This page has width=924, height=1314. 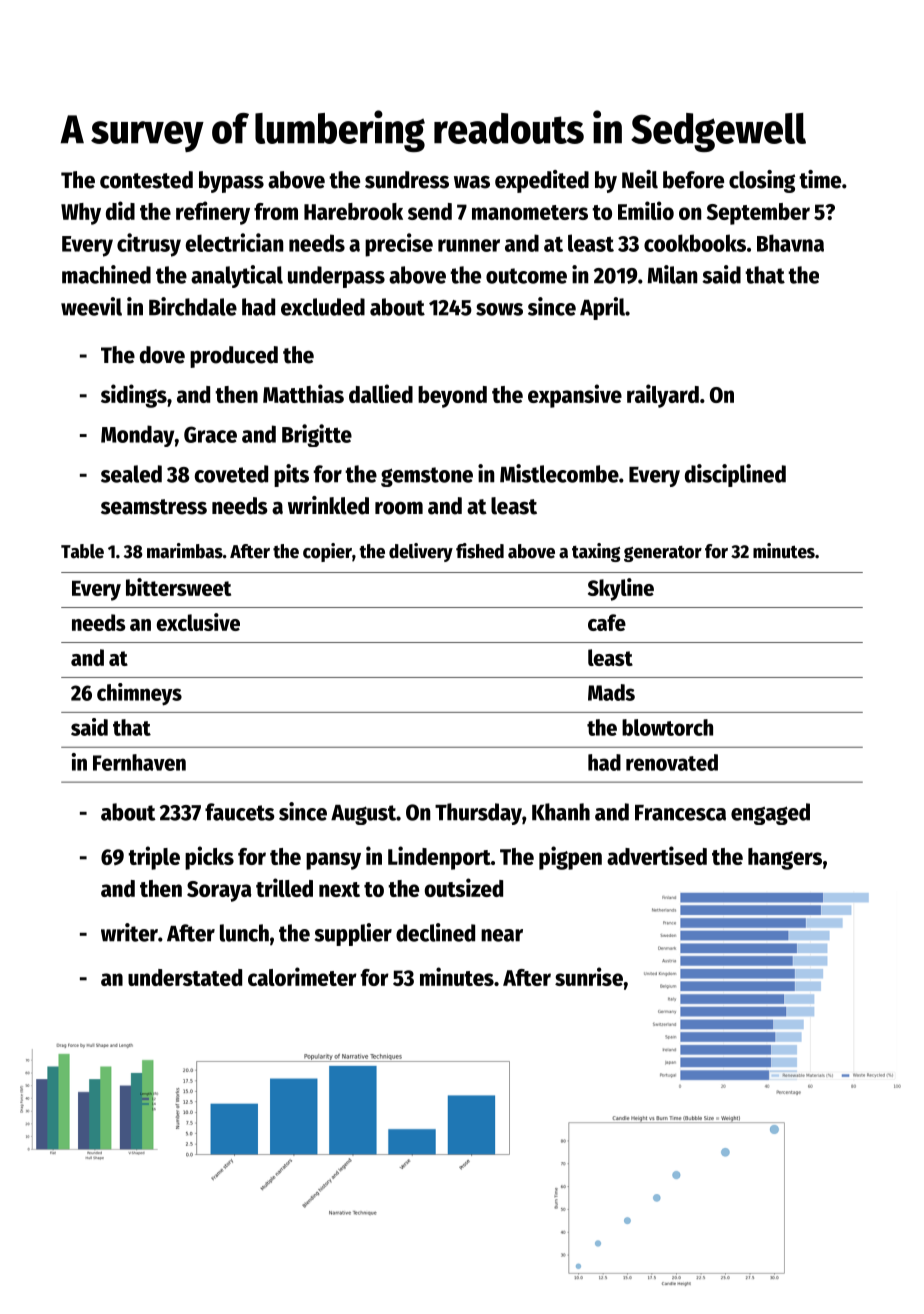 What do you see at coordinates (81, 214) in the page?
I see `Why` at bounding box center [81, 214].
